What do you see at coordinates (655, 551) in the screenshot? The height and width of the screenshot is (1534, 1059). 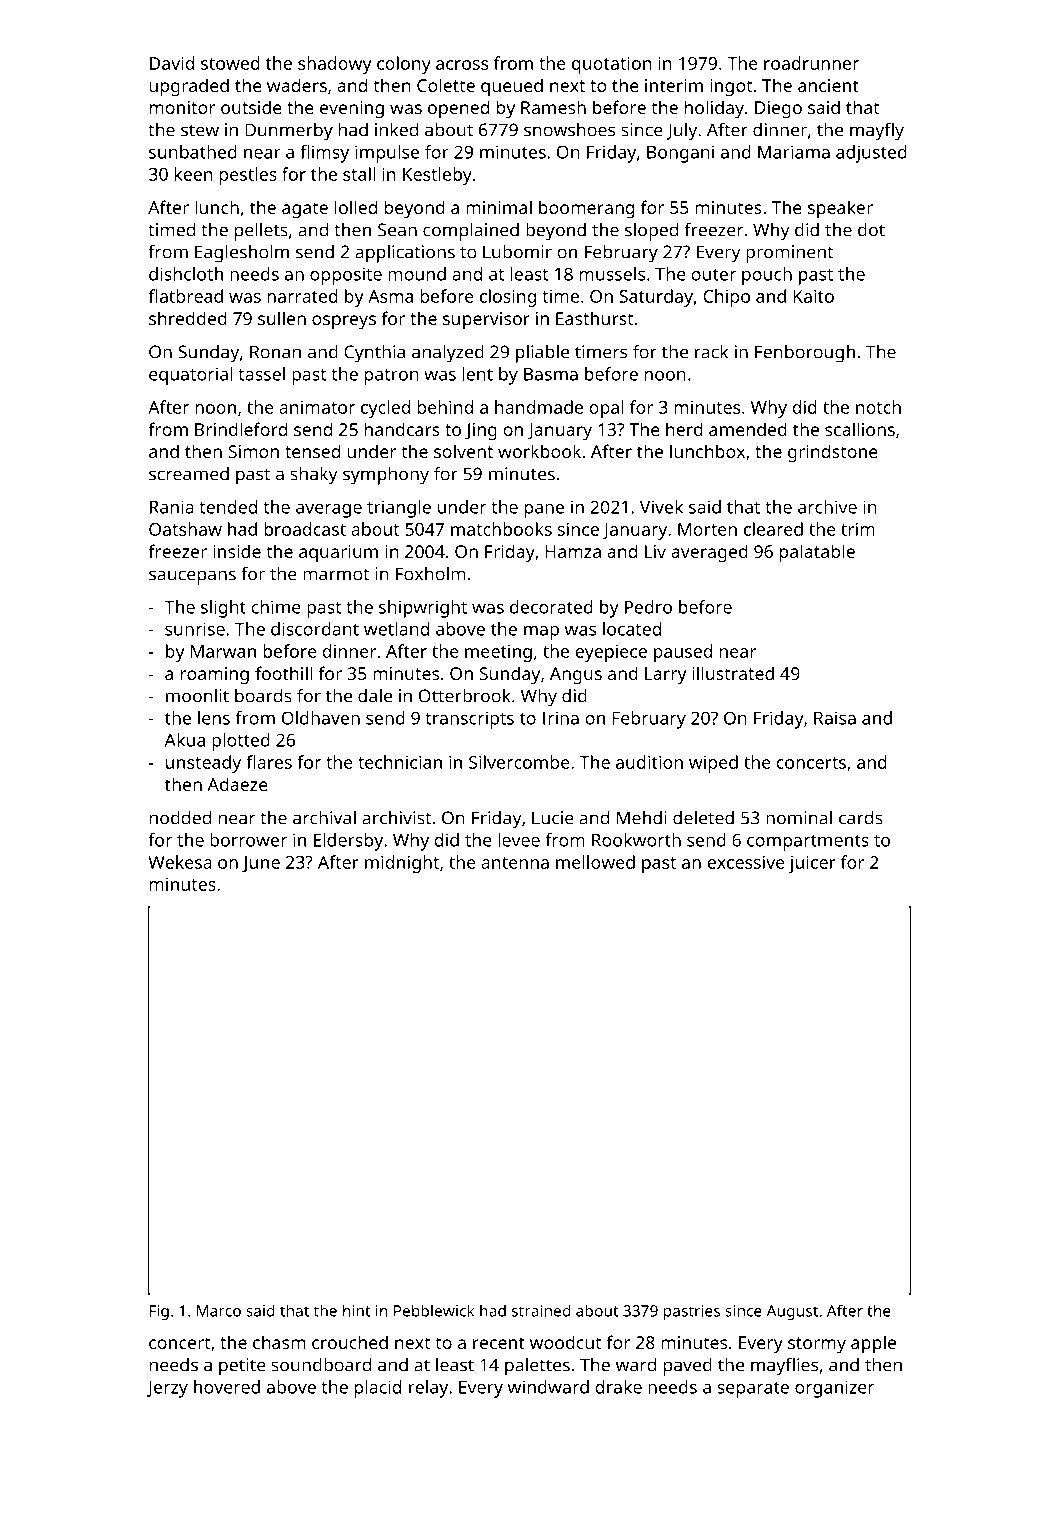 I see `Liv` at bounding box center [655, 551].
